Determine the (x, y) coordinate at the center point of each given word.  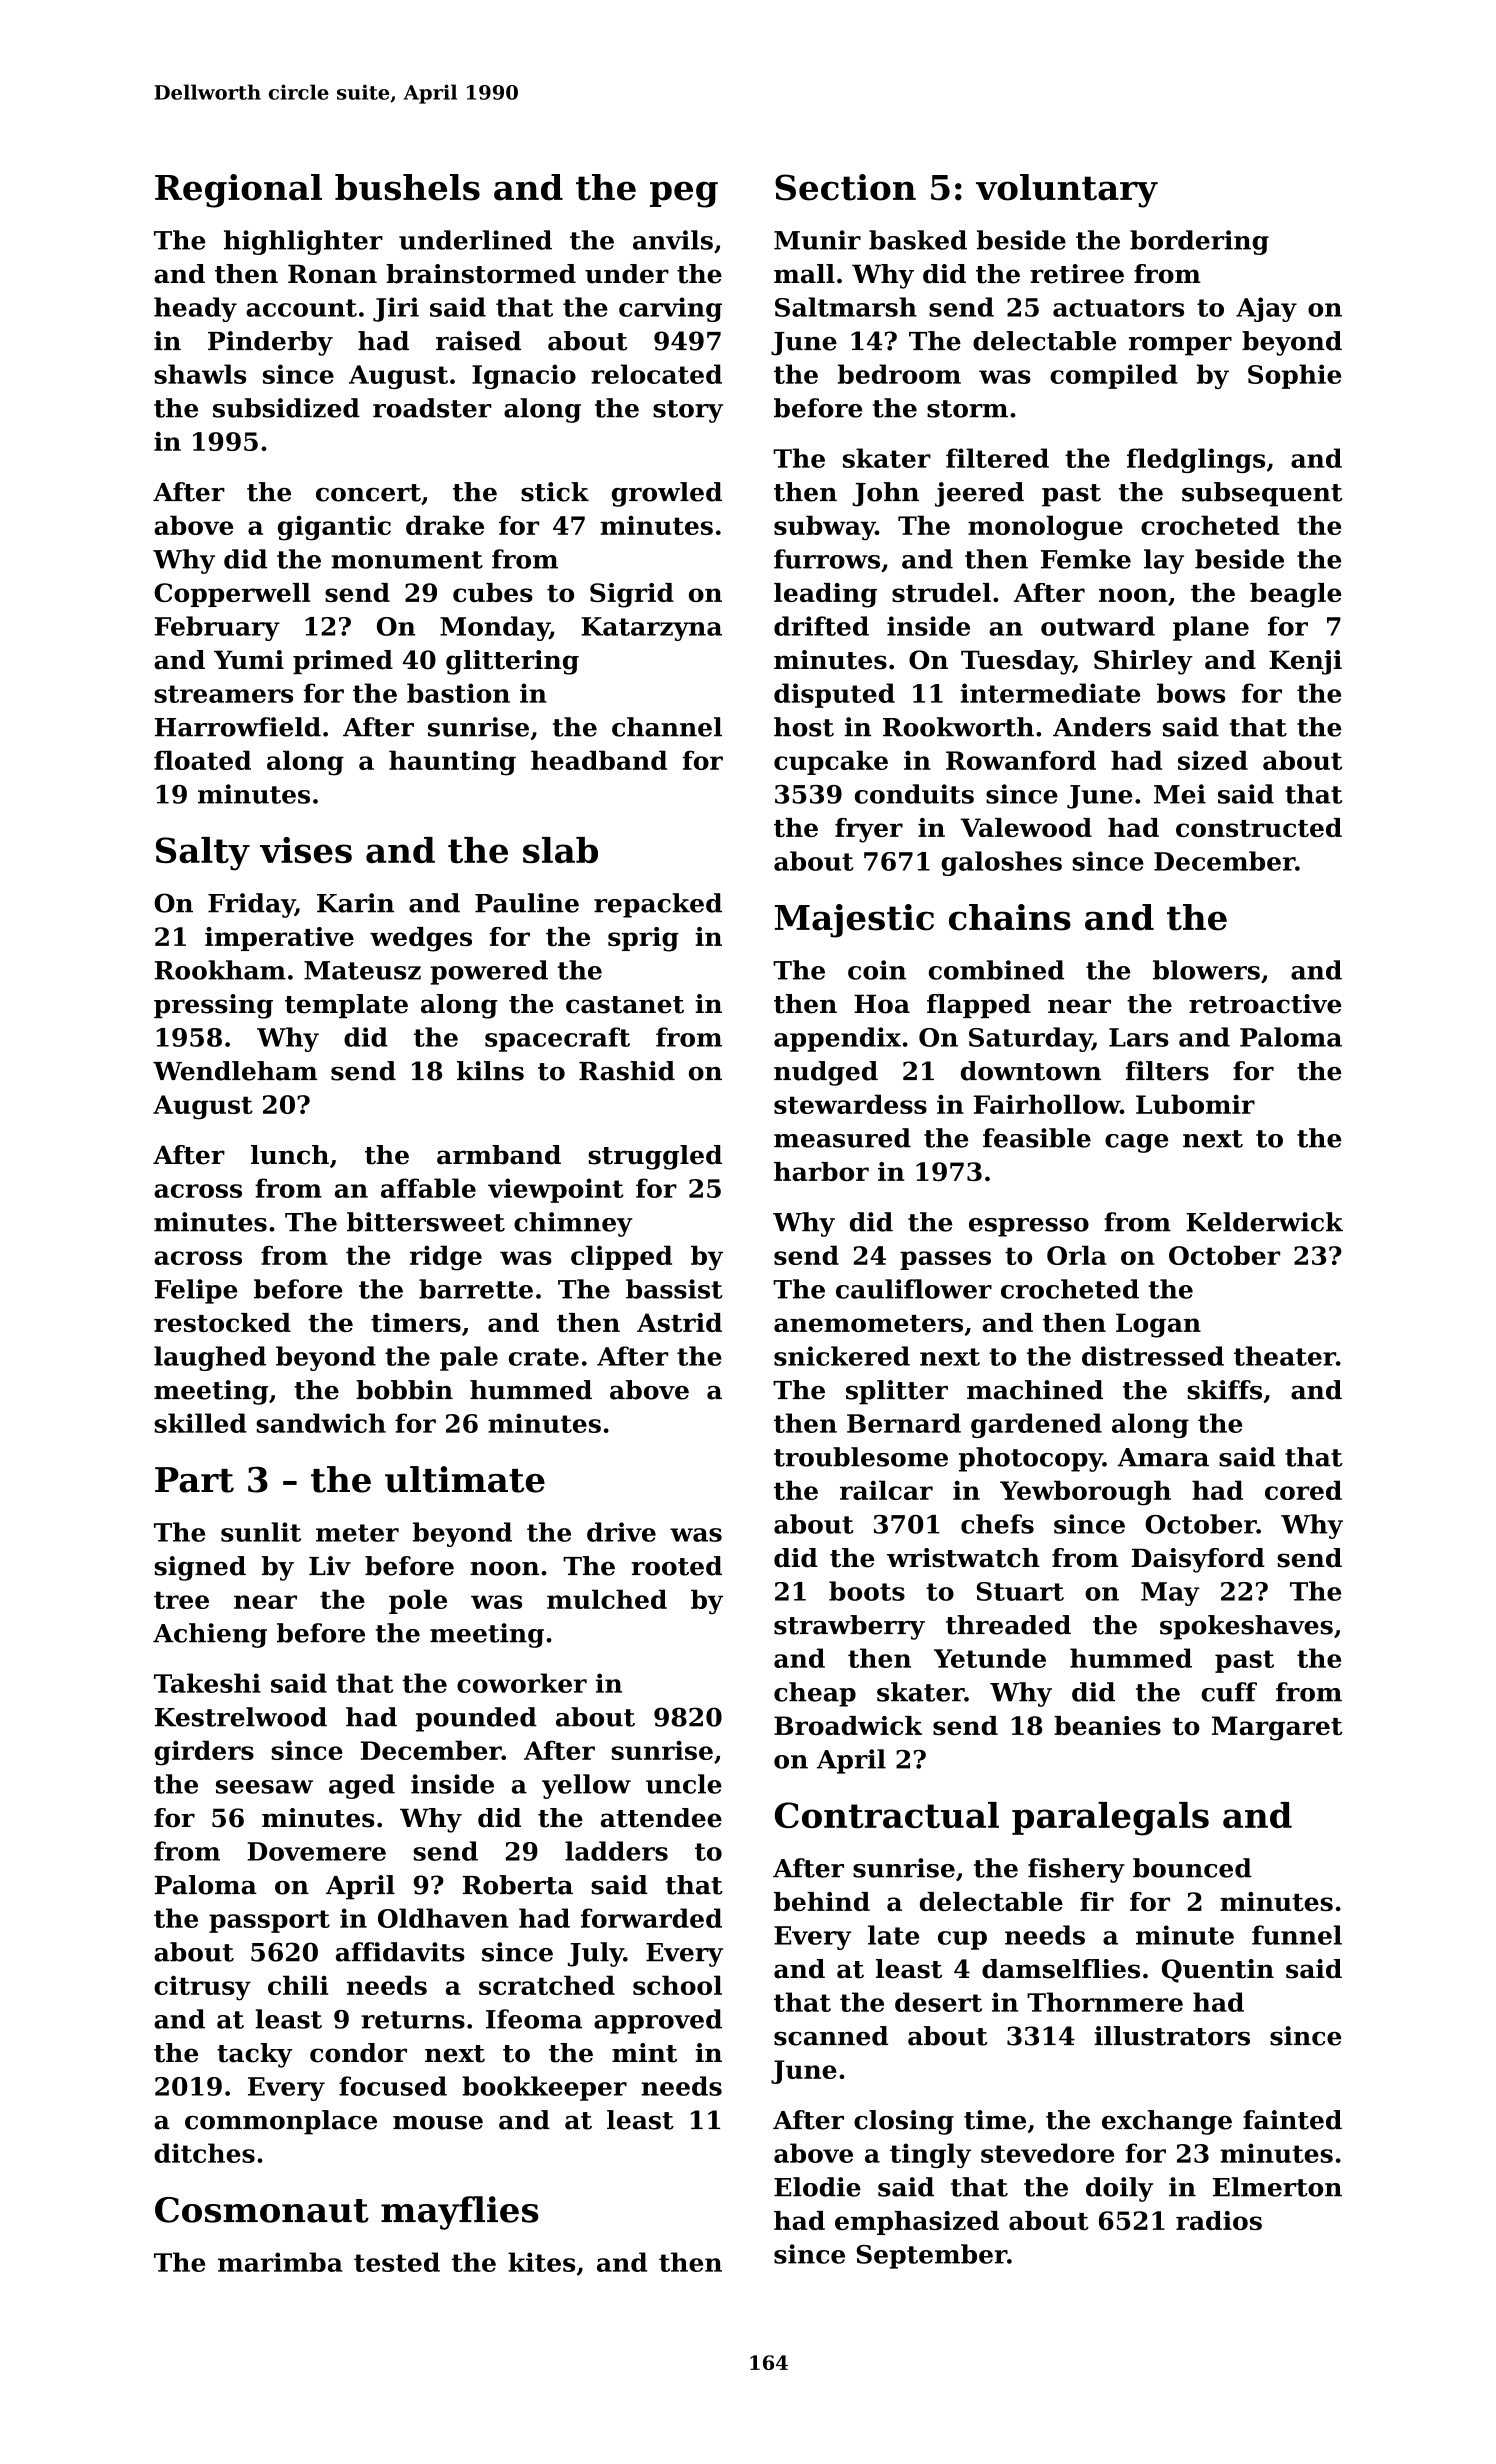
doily (1119, 2189)
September (932, 2256)
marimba (280, 2262)
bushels (407, 187)
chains (1010, 917)
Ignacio (524, 376)
